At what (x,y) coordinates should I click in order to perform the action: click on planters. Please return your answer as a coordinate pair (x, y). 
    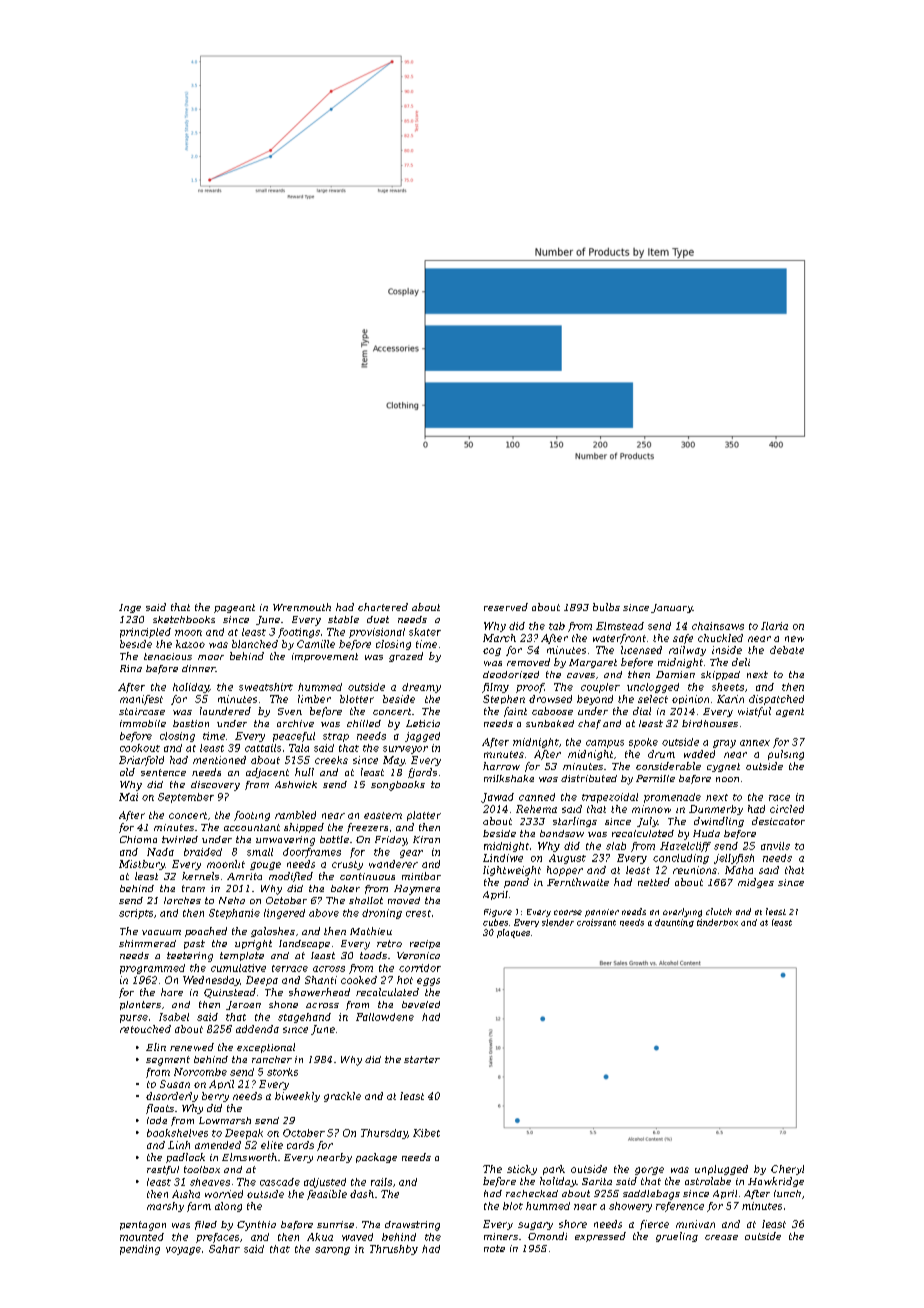
    Looking at the image, I should click on (140, 1005).
